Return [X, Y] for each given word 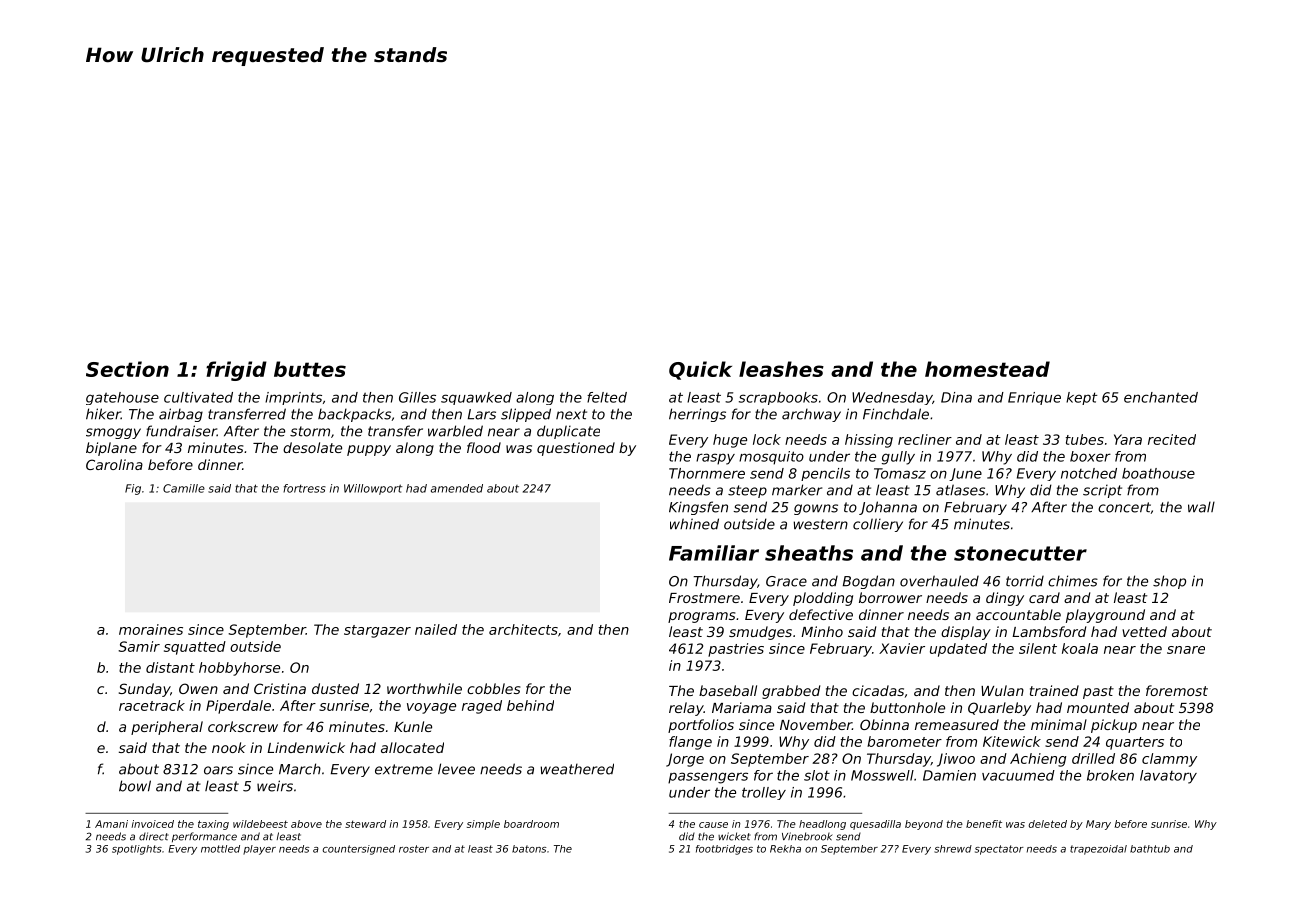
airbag [181, 415]
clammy [1169, 760]
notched [1089, 473]
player [259, 850]
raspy [715, 459]
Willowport [373, 489]
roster [414, 849]
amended [457, 488]
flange [690, 743]
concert [1124, 507]
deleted [1047, 824]
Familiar [714, 553]
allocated [412, 747]
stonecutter [1020, 553]
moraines [151, 629]
